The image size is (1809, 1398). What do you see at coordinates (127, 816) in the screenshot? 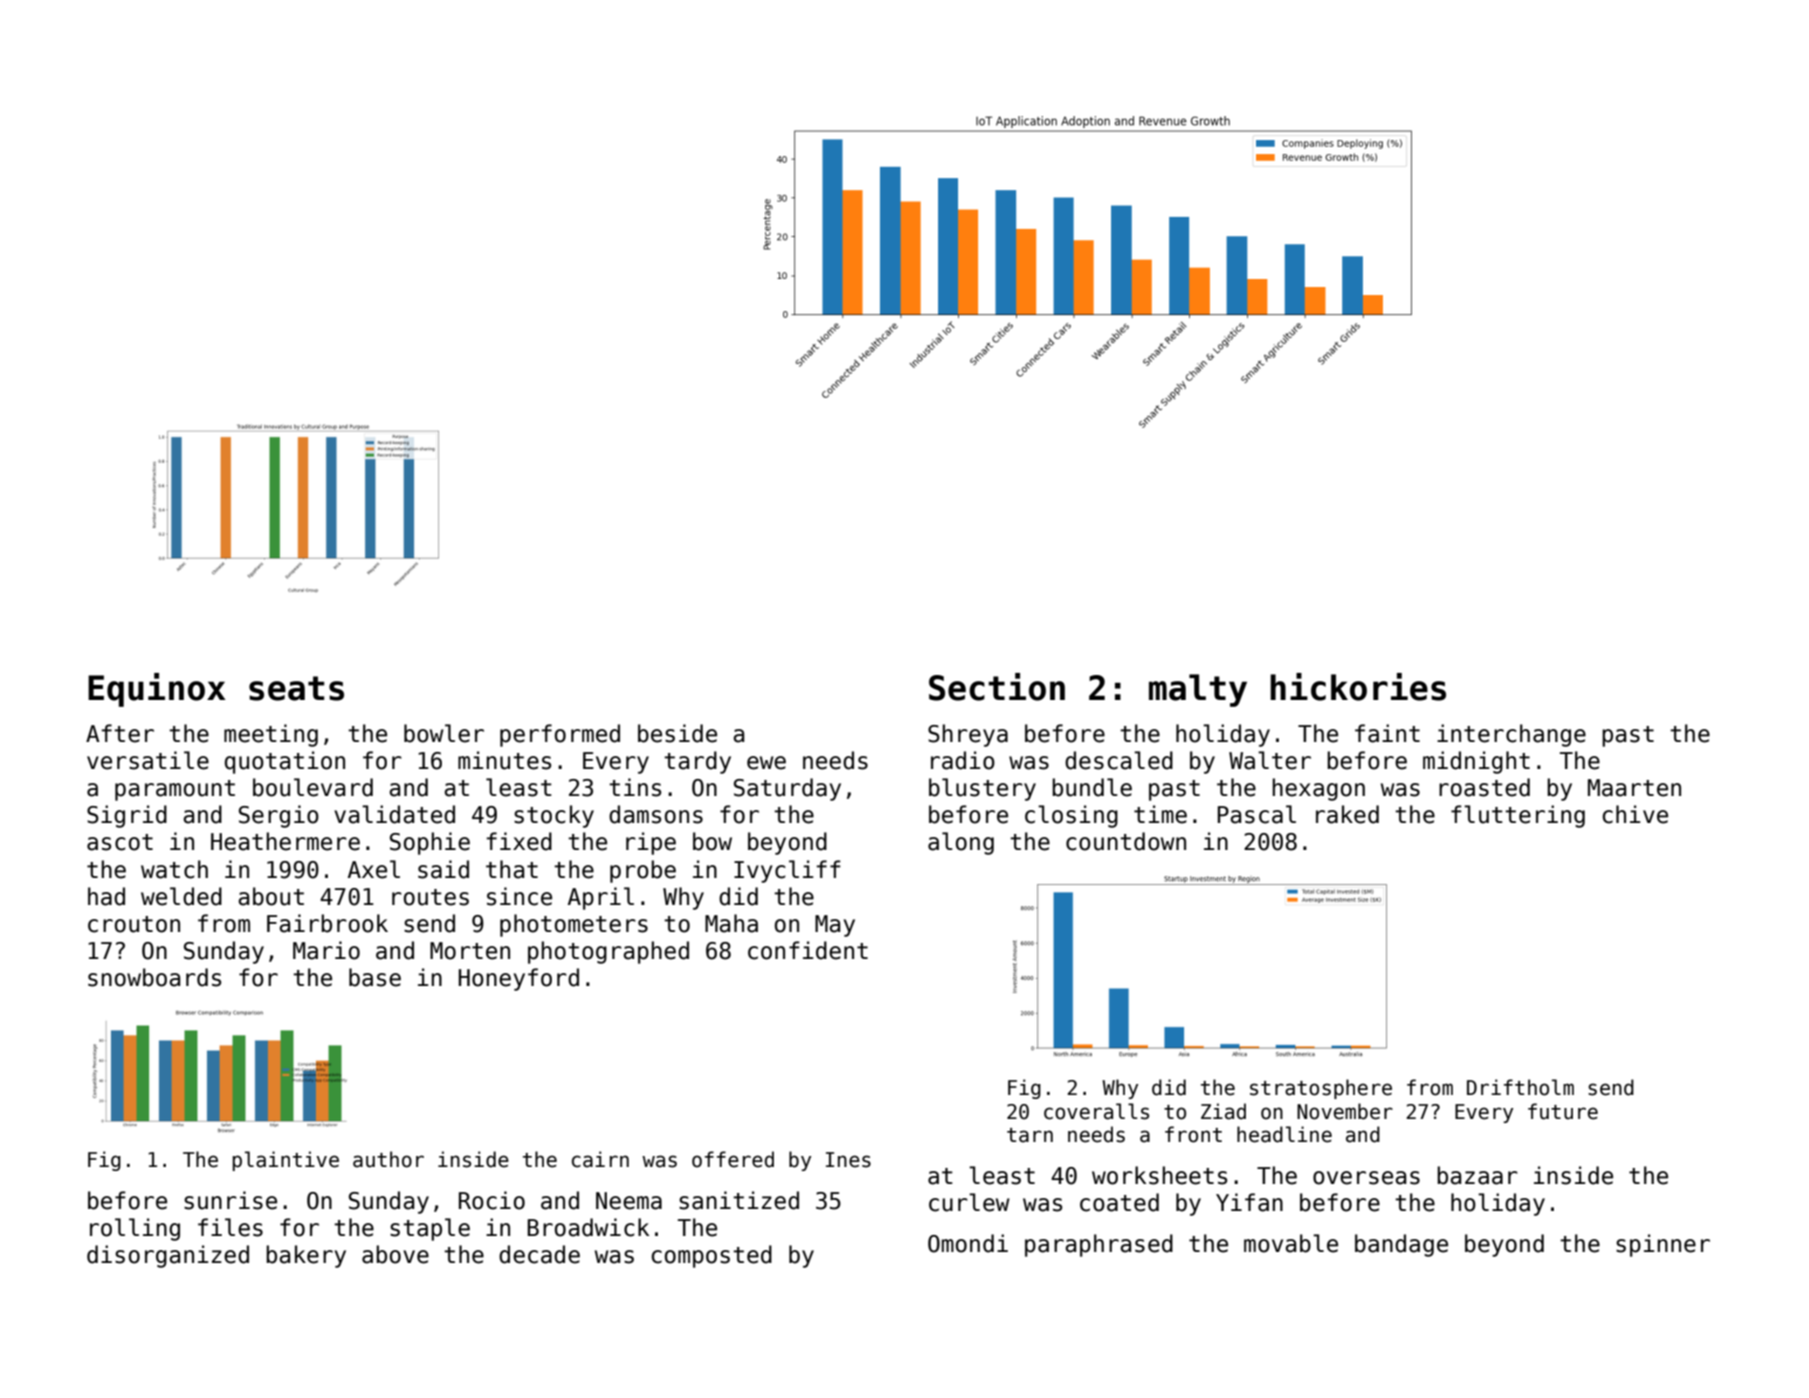
I see `Sigrid` at bounding box center [127, 816].
